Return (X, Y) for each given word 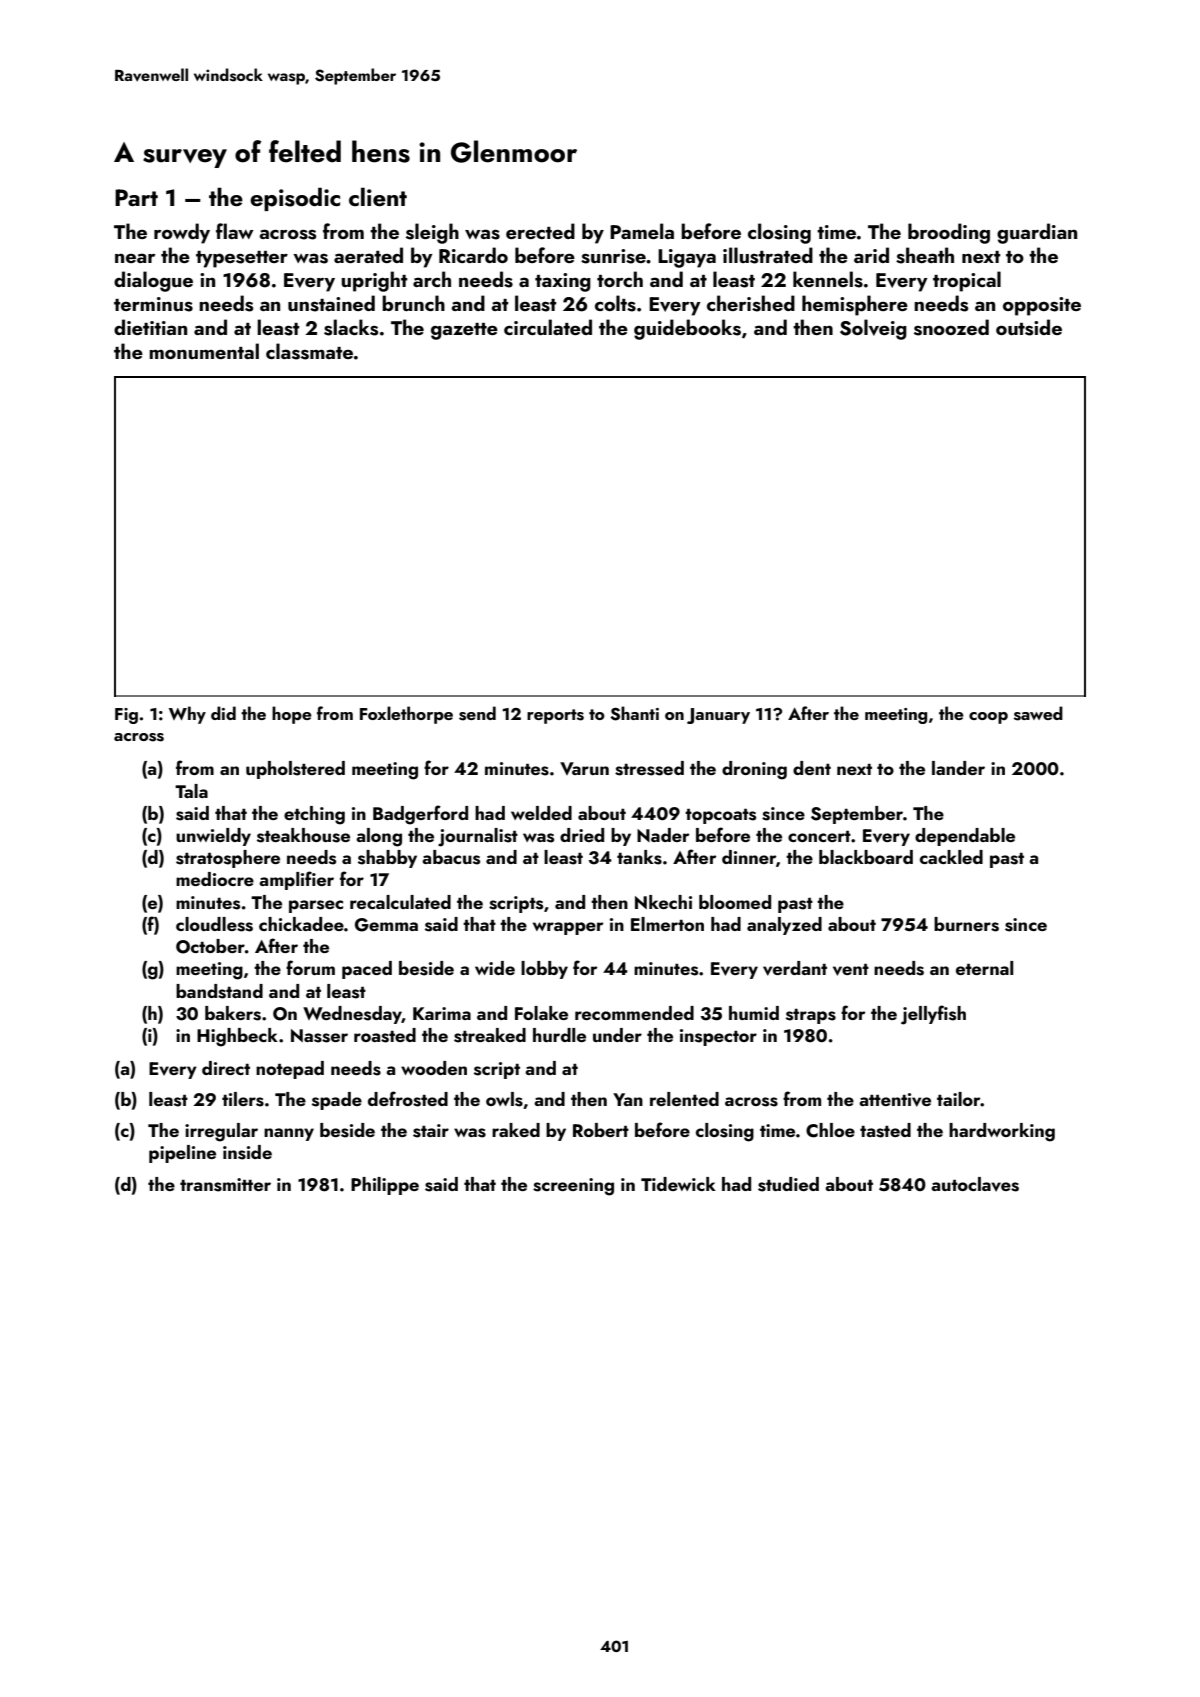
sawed (1038, 713)
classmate (309, 351)
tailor (959, 1099)
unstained (331, 303)
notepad (290, 1070)
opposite (1042, 306)
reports (555, 716)
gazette (464, 331)
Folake (541, 1013)
